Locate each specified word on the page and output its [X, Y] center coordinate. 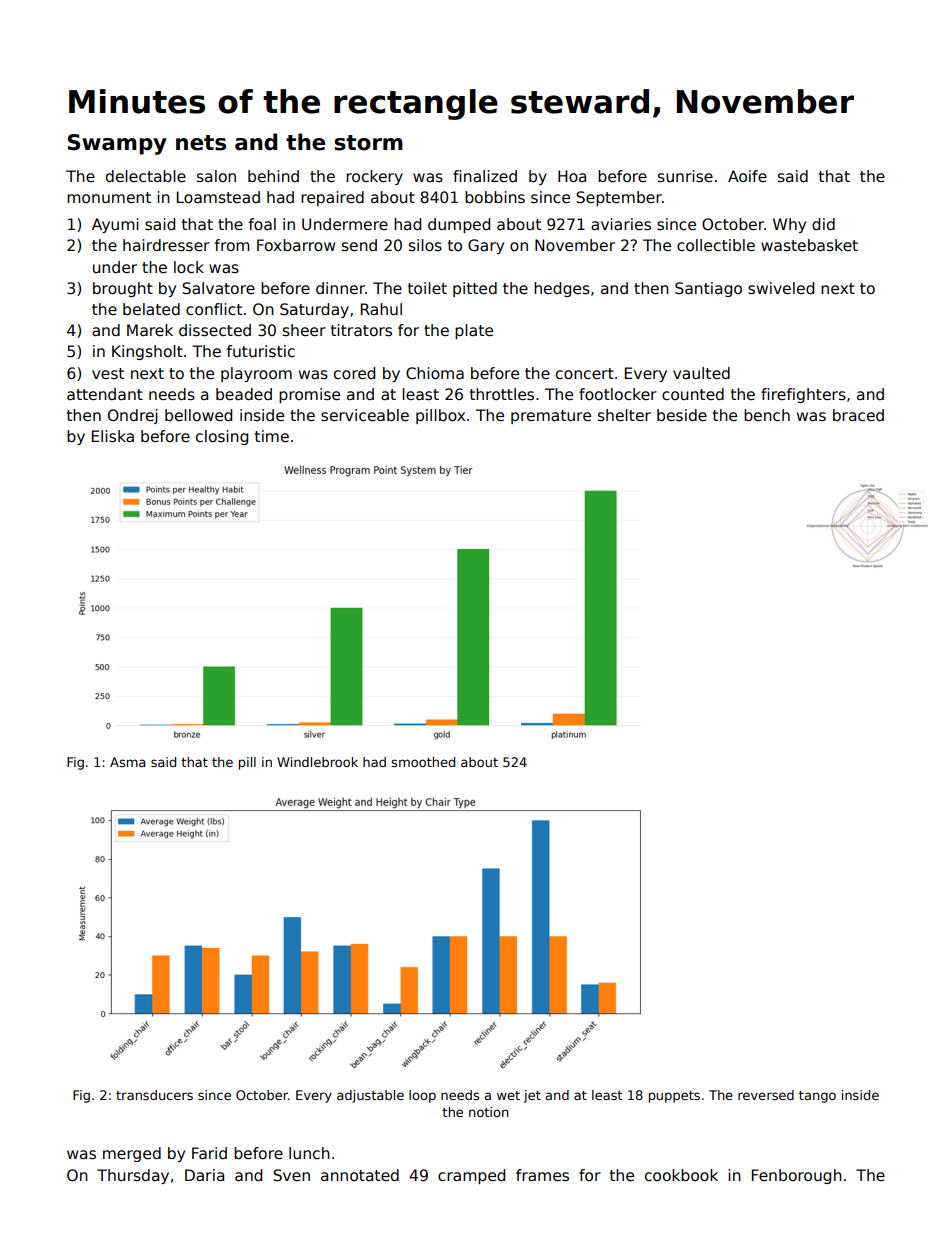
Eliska [113, 436]
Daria [204, 1175]
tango [817, 1097]
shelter [624, 415]
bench [767, 415]
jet [532, 1096]
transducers [154, 1095]
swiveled [781, 288]
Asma [127, 762]
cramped [471, 1176]
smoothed [423, 762]
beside [682, 415]
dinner [340, 288]
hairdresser [166, 245]
